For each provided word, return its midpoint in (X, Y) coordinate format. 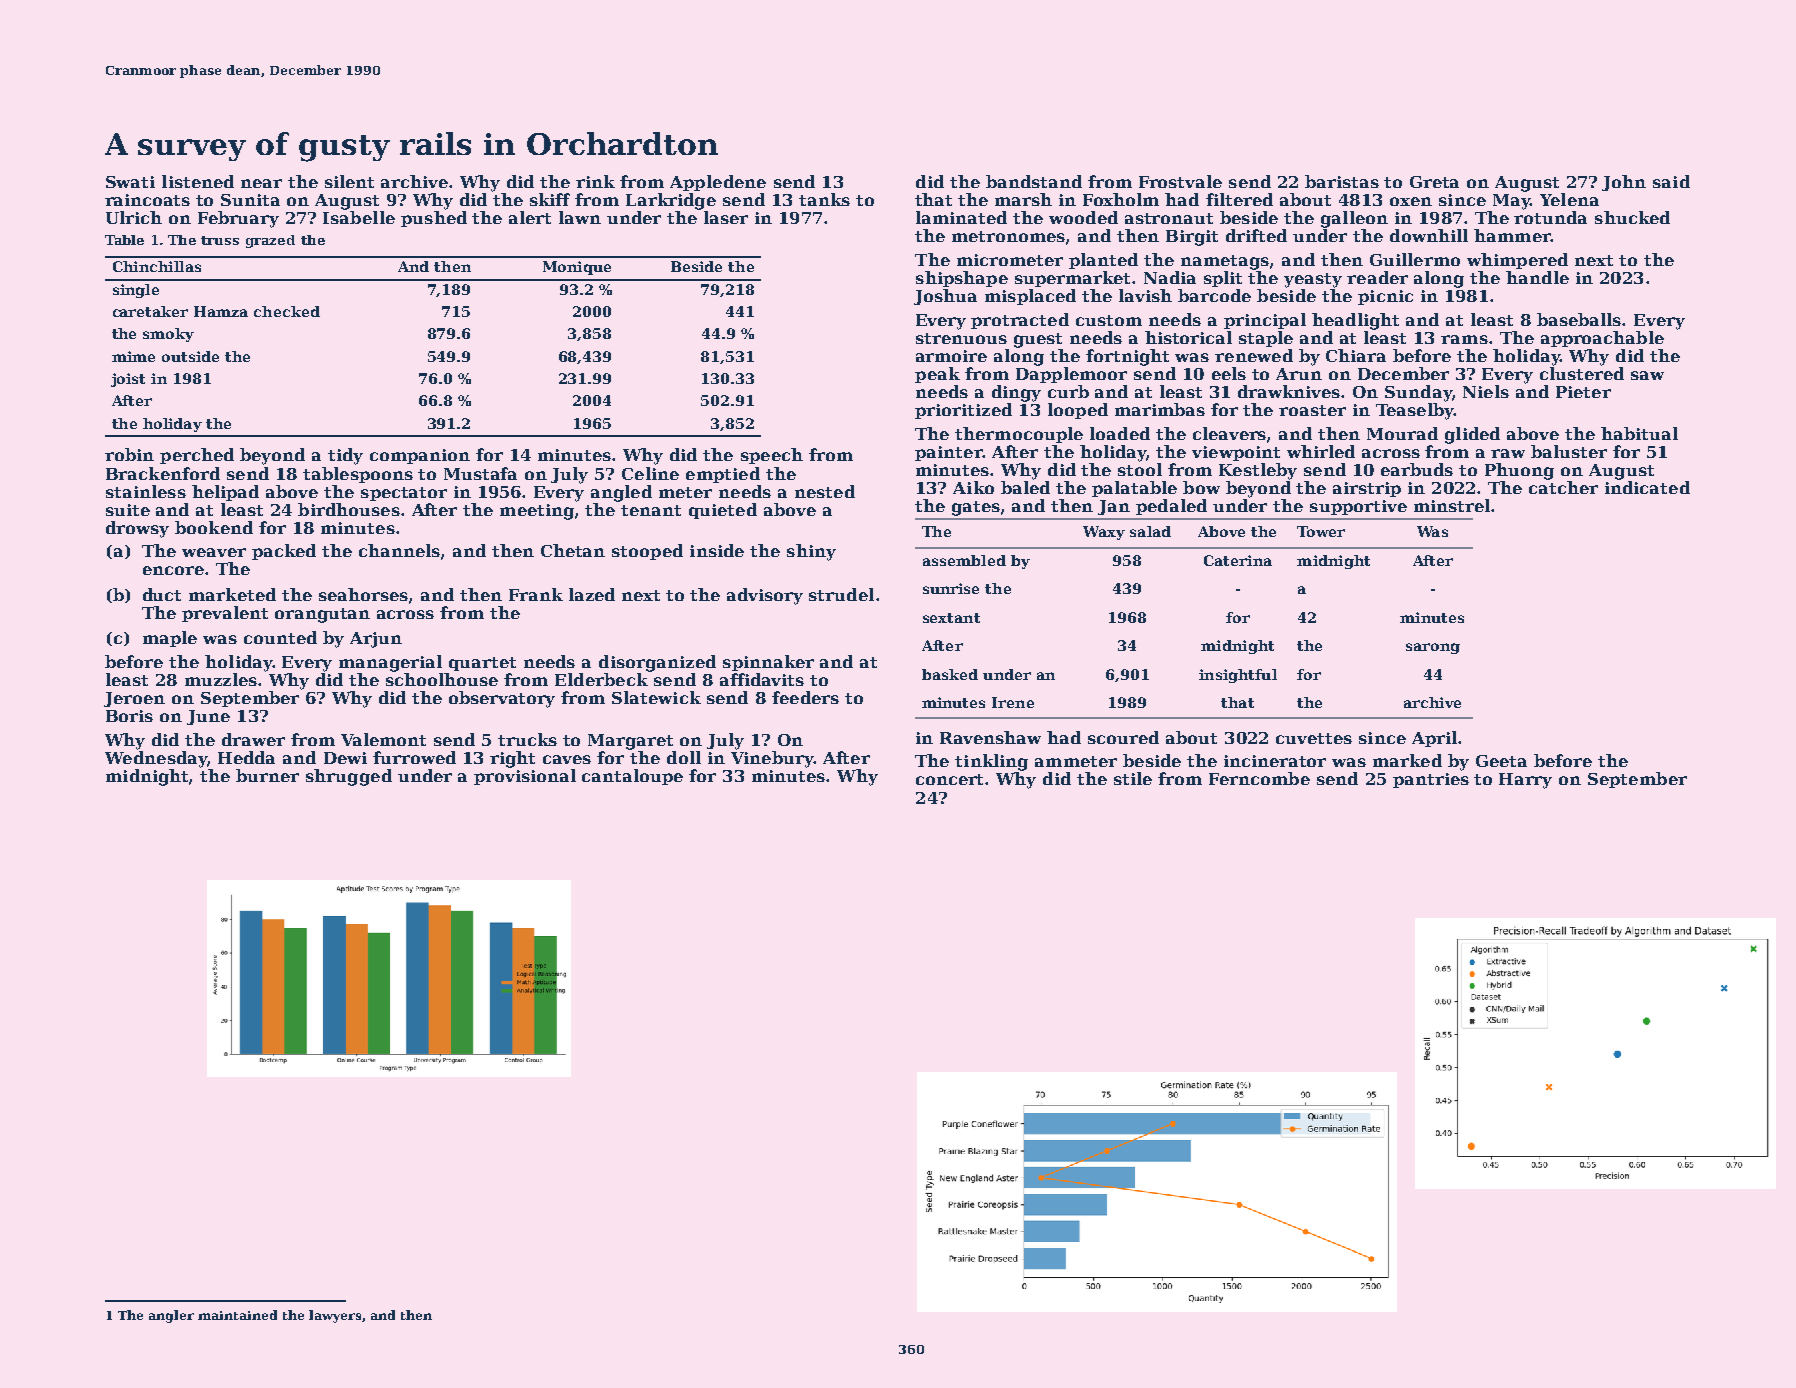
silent (349, 181)
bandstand (1034, 181)
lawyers (335, 1316)
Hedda (246, 757)
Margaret (630, 742)
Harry (1525, 781)
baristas (1342, 181)
